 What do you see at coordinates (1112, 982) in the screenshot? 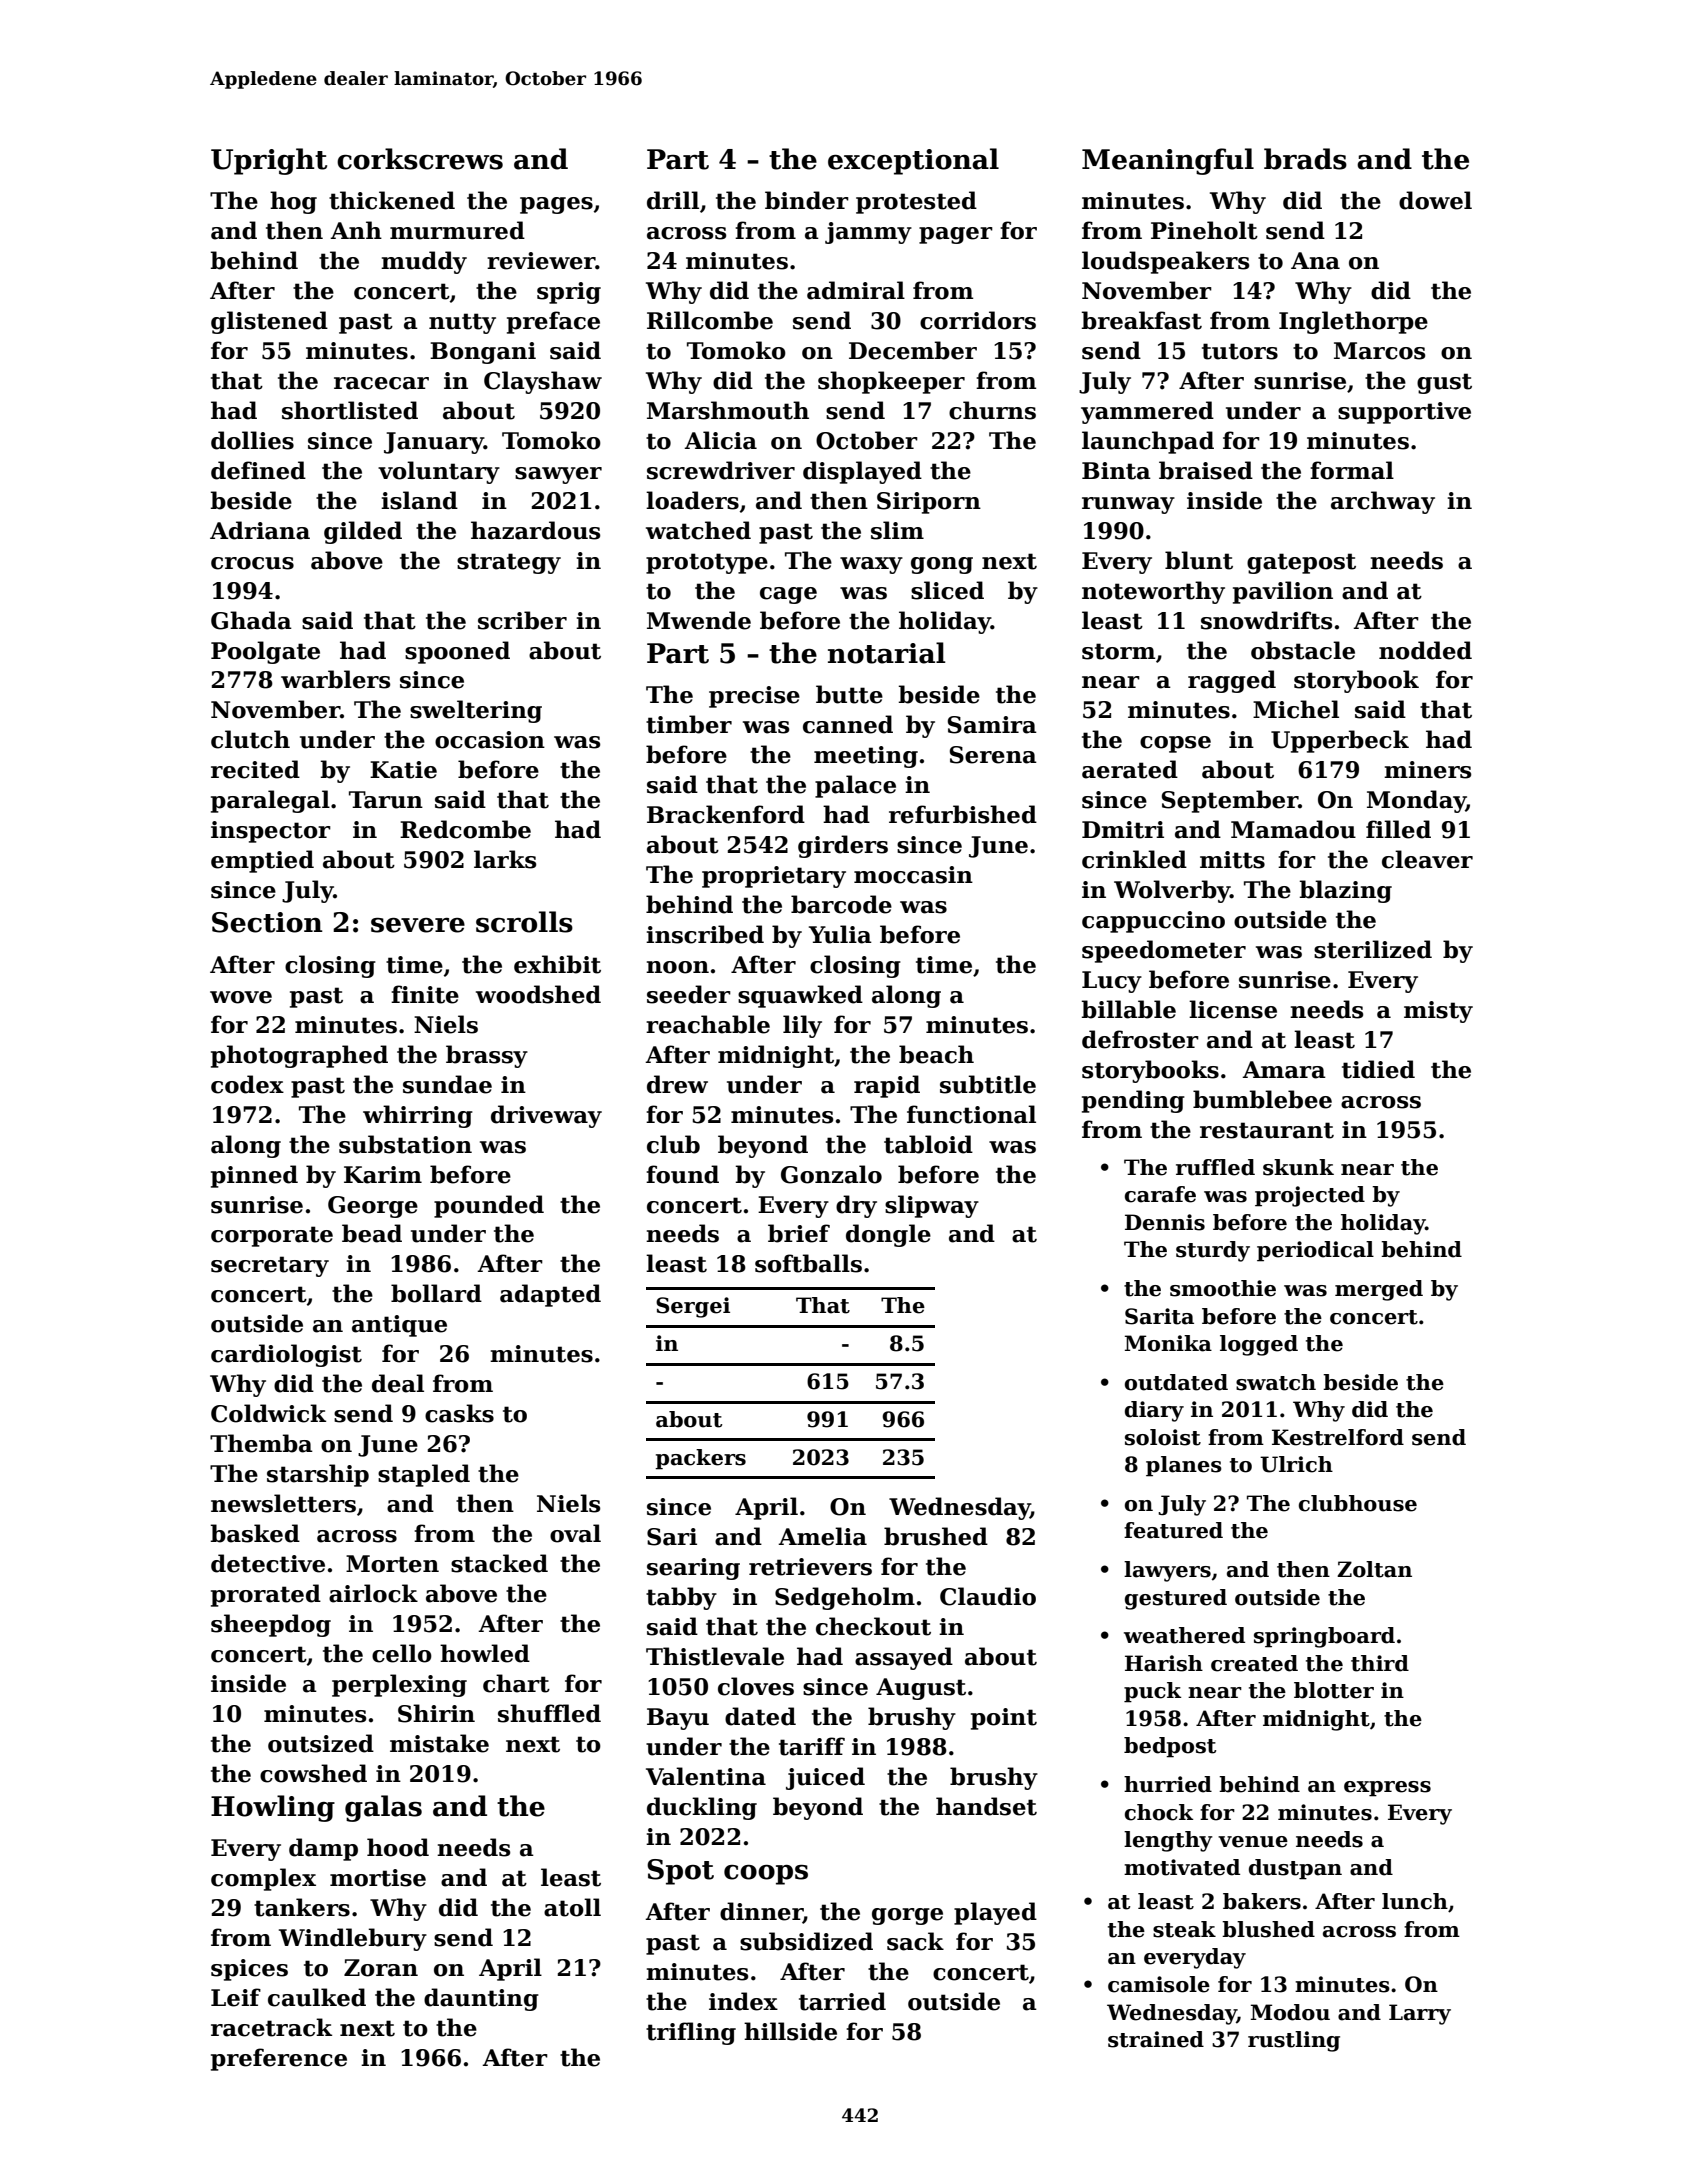
I see `Lucy` at bounding box center [1112, 982].
